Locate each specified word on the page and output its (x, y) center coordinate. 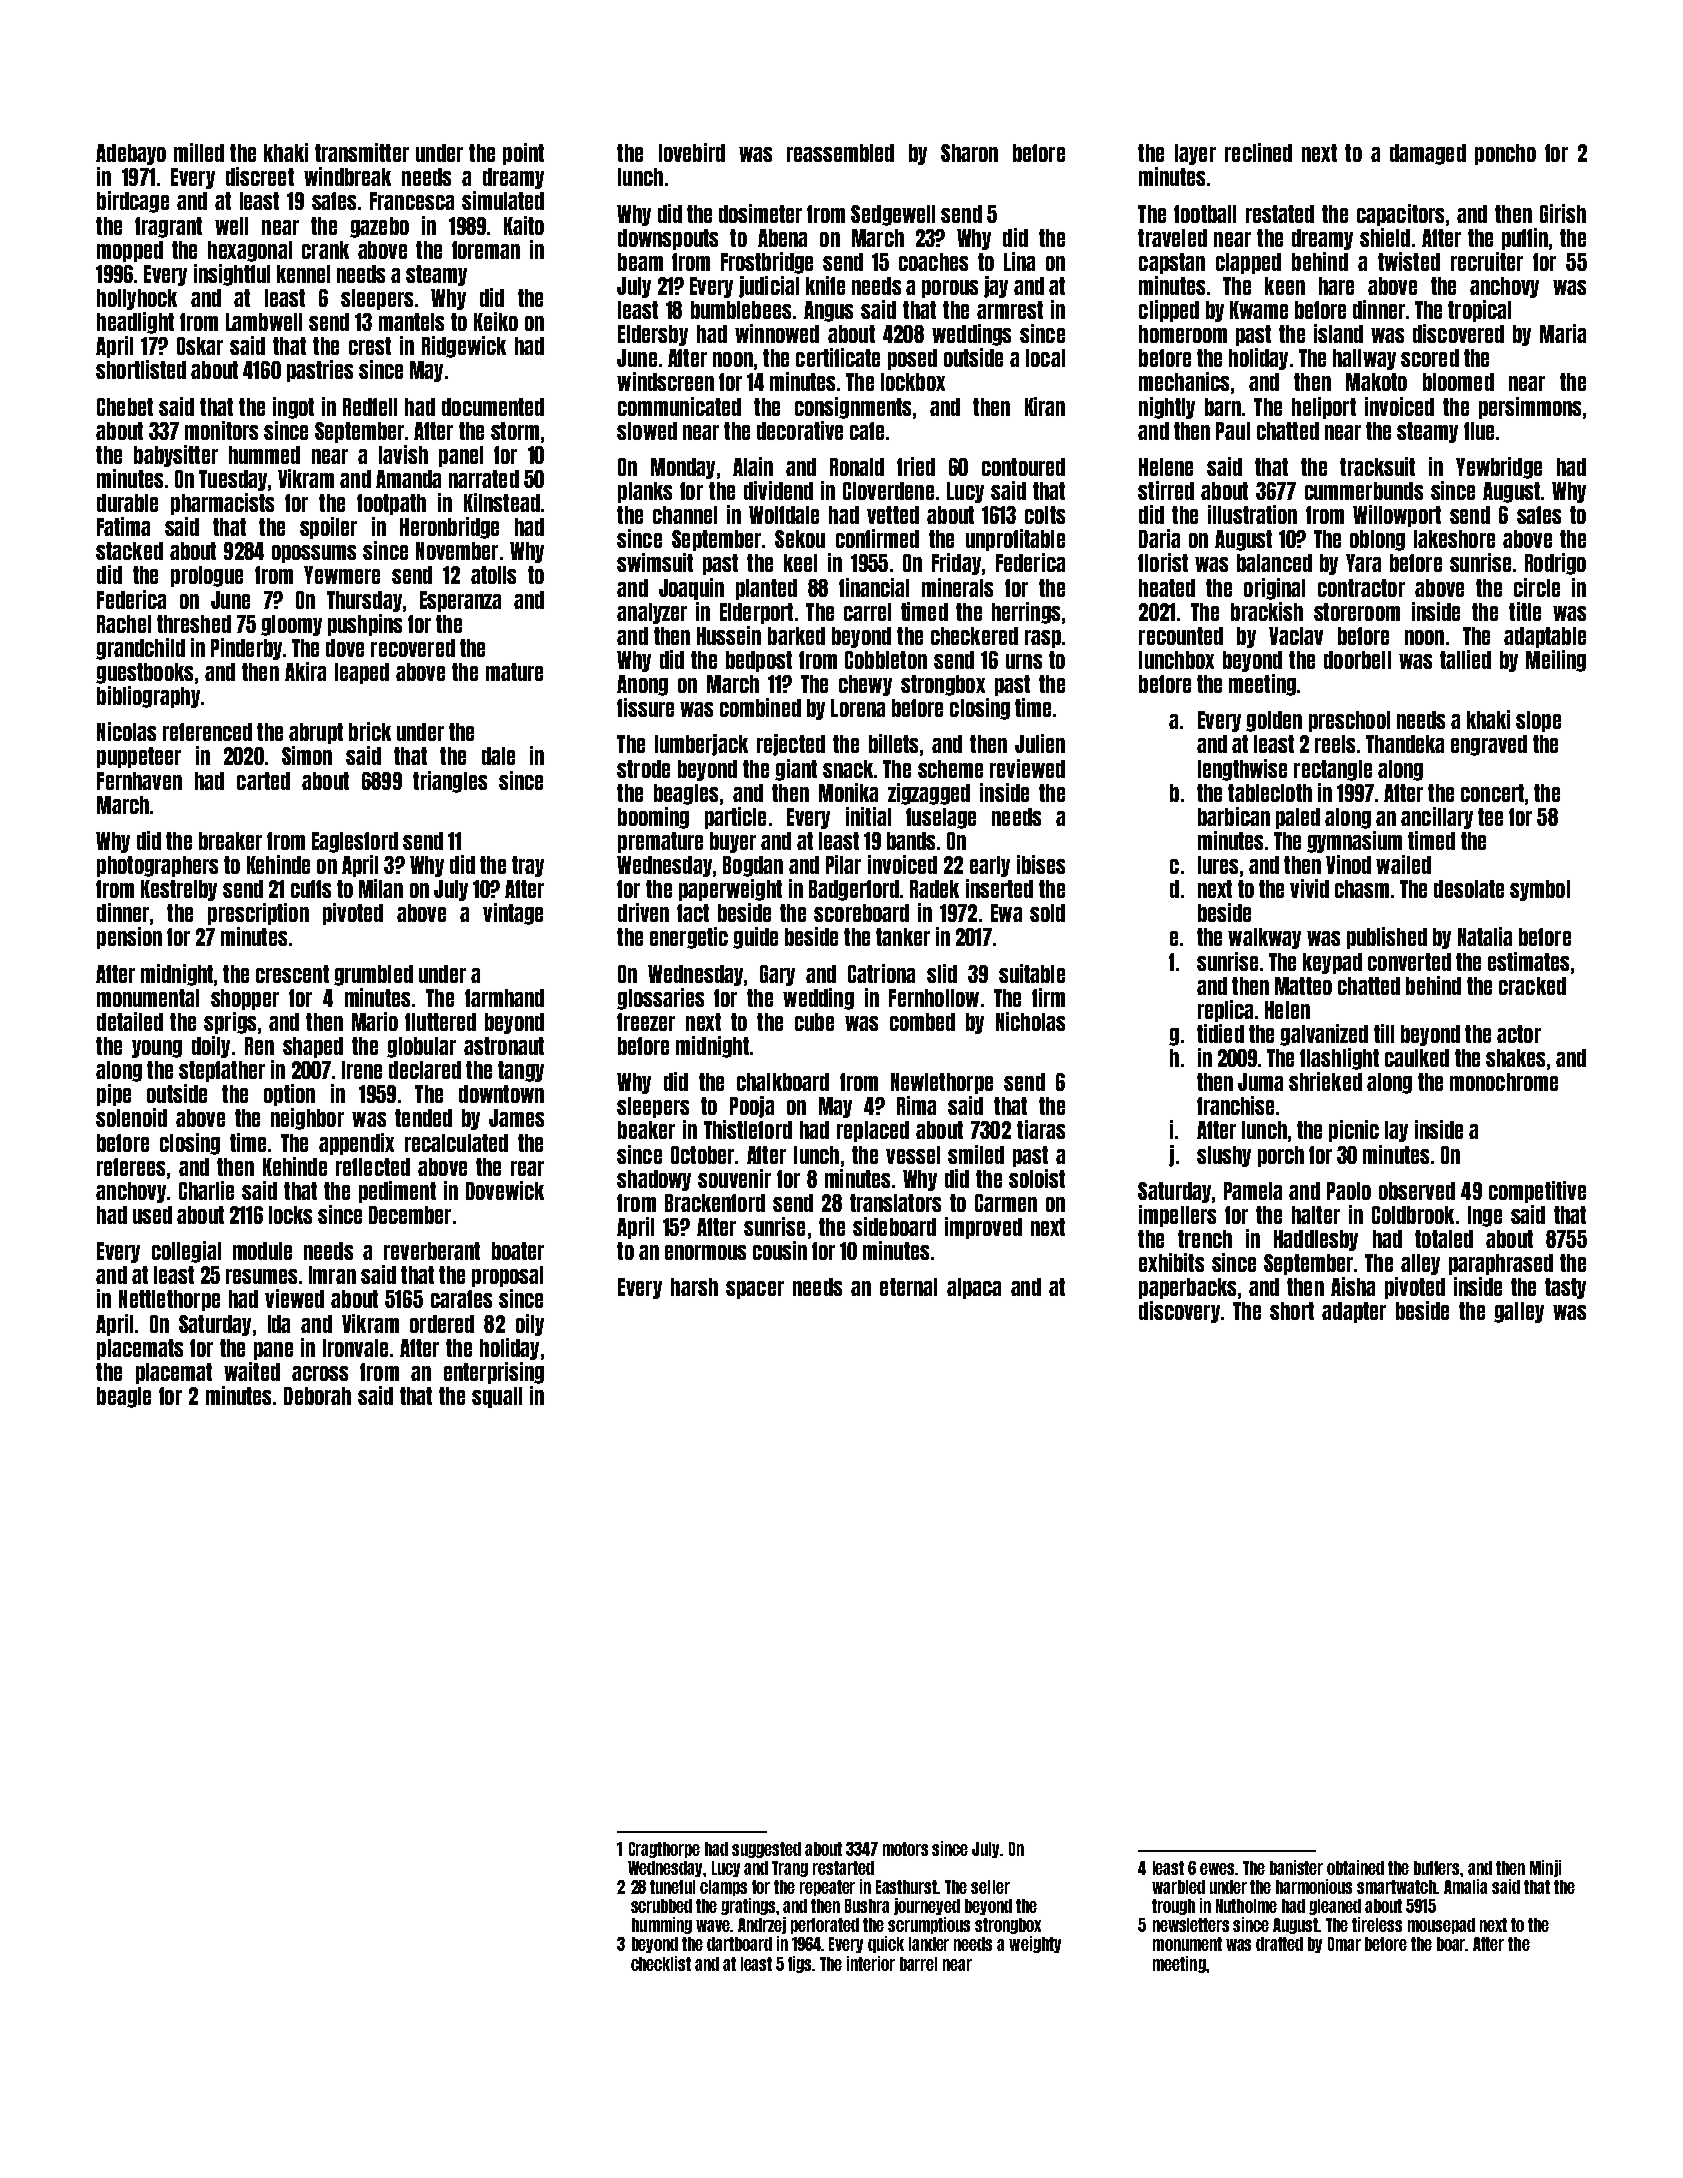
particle (735, 818)
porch (1281, 1156)
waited (252, 1371)
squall (497, 1397)
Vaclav (1296, 636)
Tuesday (233, 480)
